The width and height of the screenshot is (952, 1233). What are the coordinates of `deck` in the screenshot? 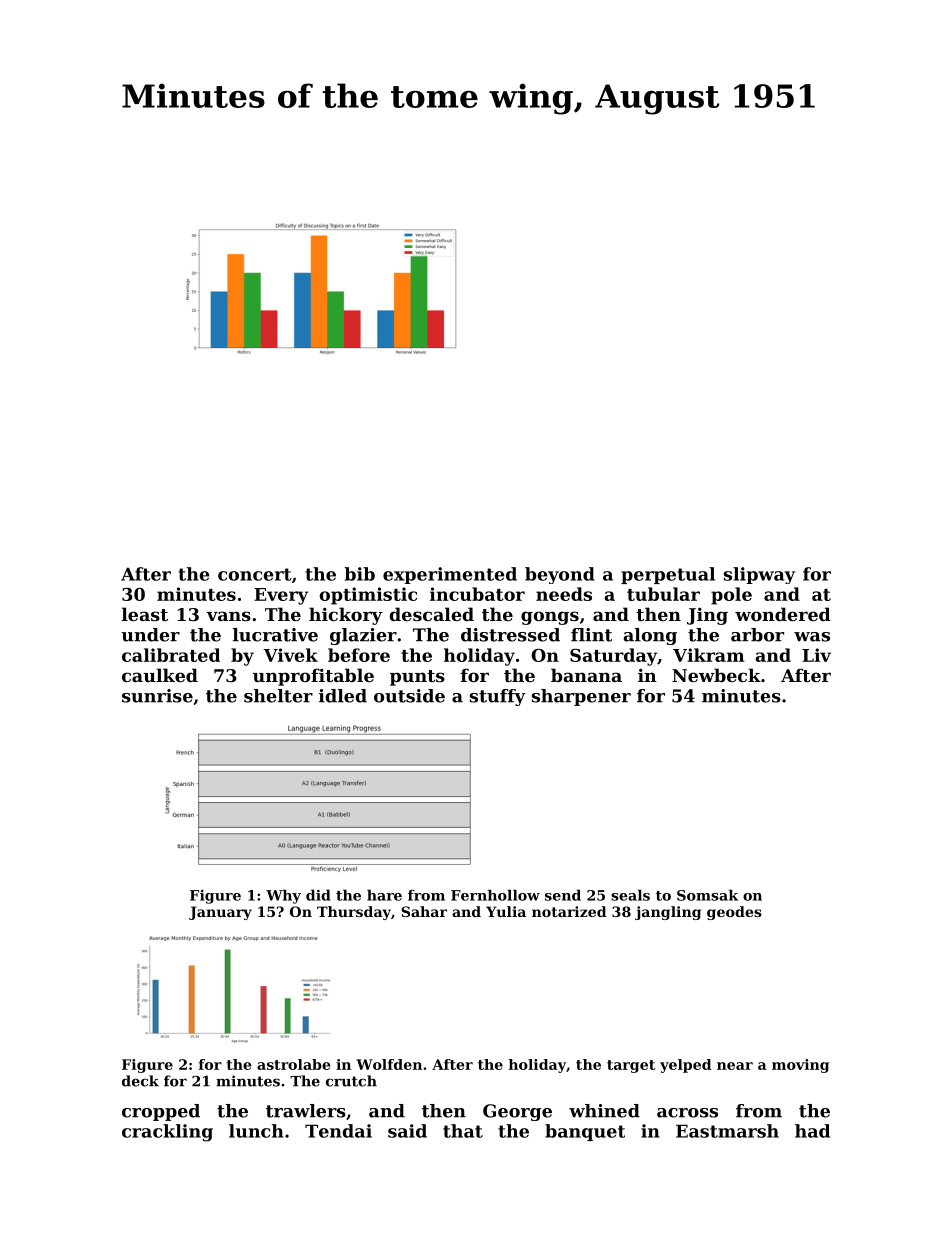 It's located at (140, 1081).
